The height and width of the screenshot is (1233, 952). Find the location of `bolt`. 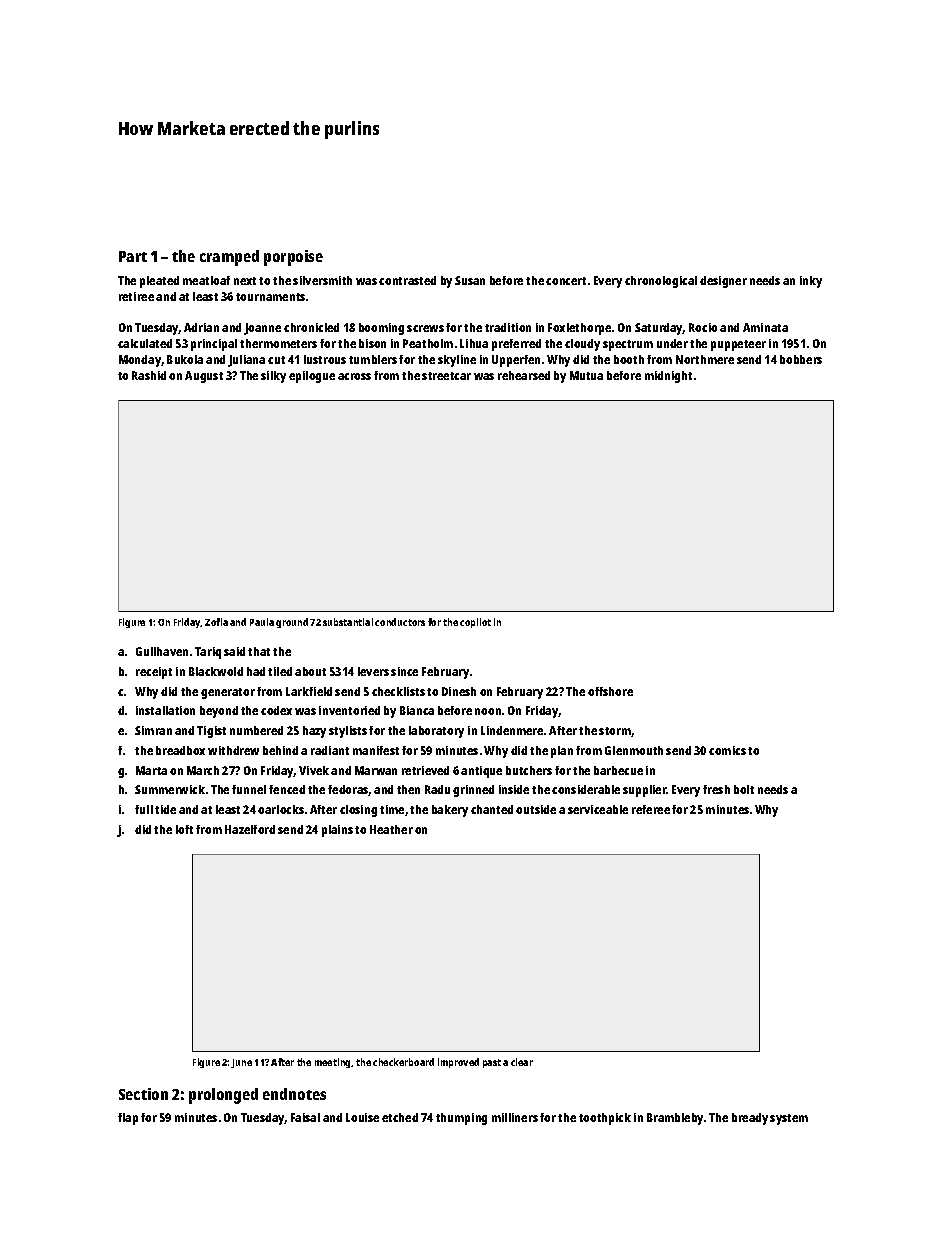

bolt is located at coordinates (744, 789).
